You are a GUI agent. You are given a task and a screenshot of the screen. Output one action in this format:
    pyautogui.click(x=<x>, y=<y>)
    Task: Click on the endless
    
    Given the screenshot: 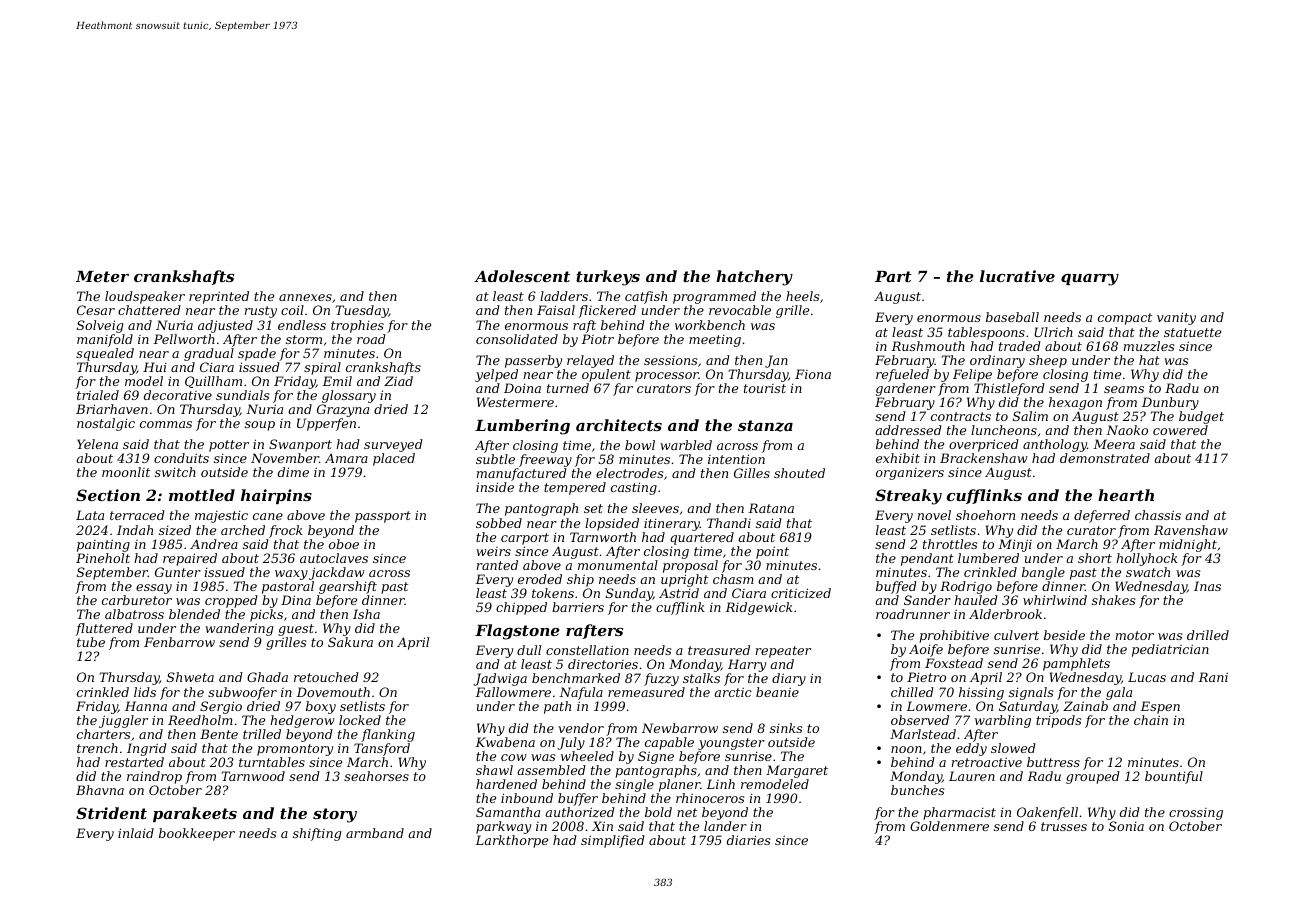 What is the action you would take?
    pyautogui.click(x=302, y=325)
